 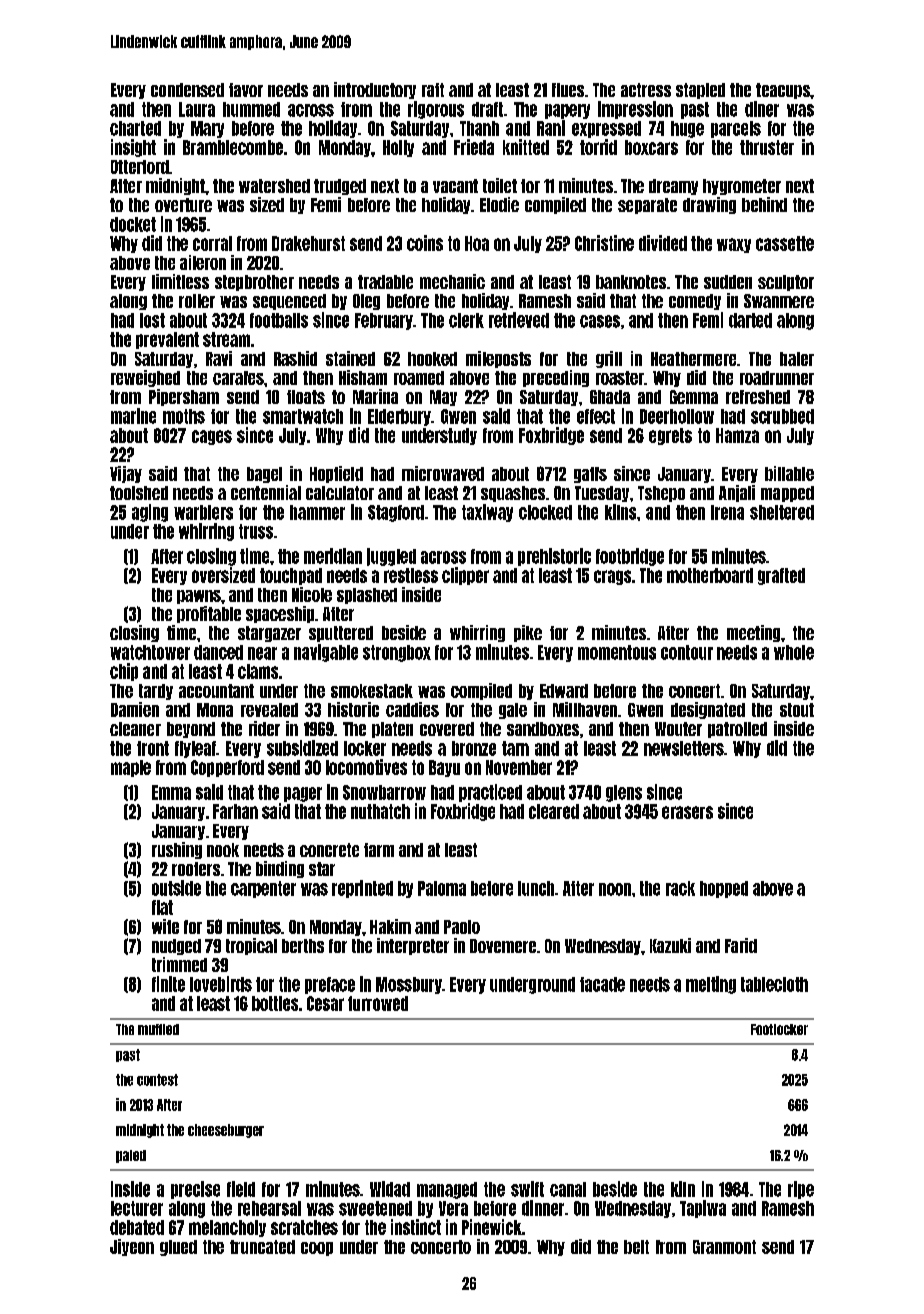 What do you see at coordinates (646, 90) in the page?
I see `actress` at bounding box center [646, 90].
